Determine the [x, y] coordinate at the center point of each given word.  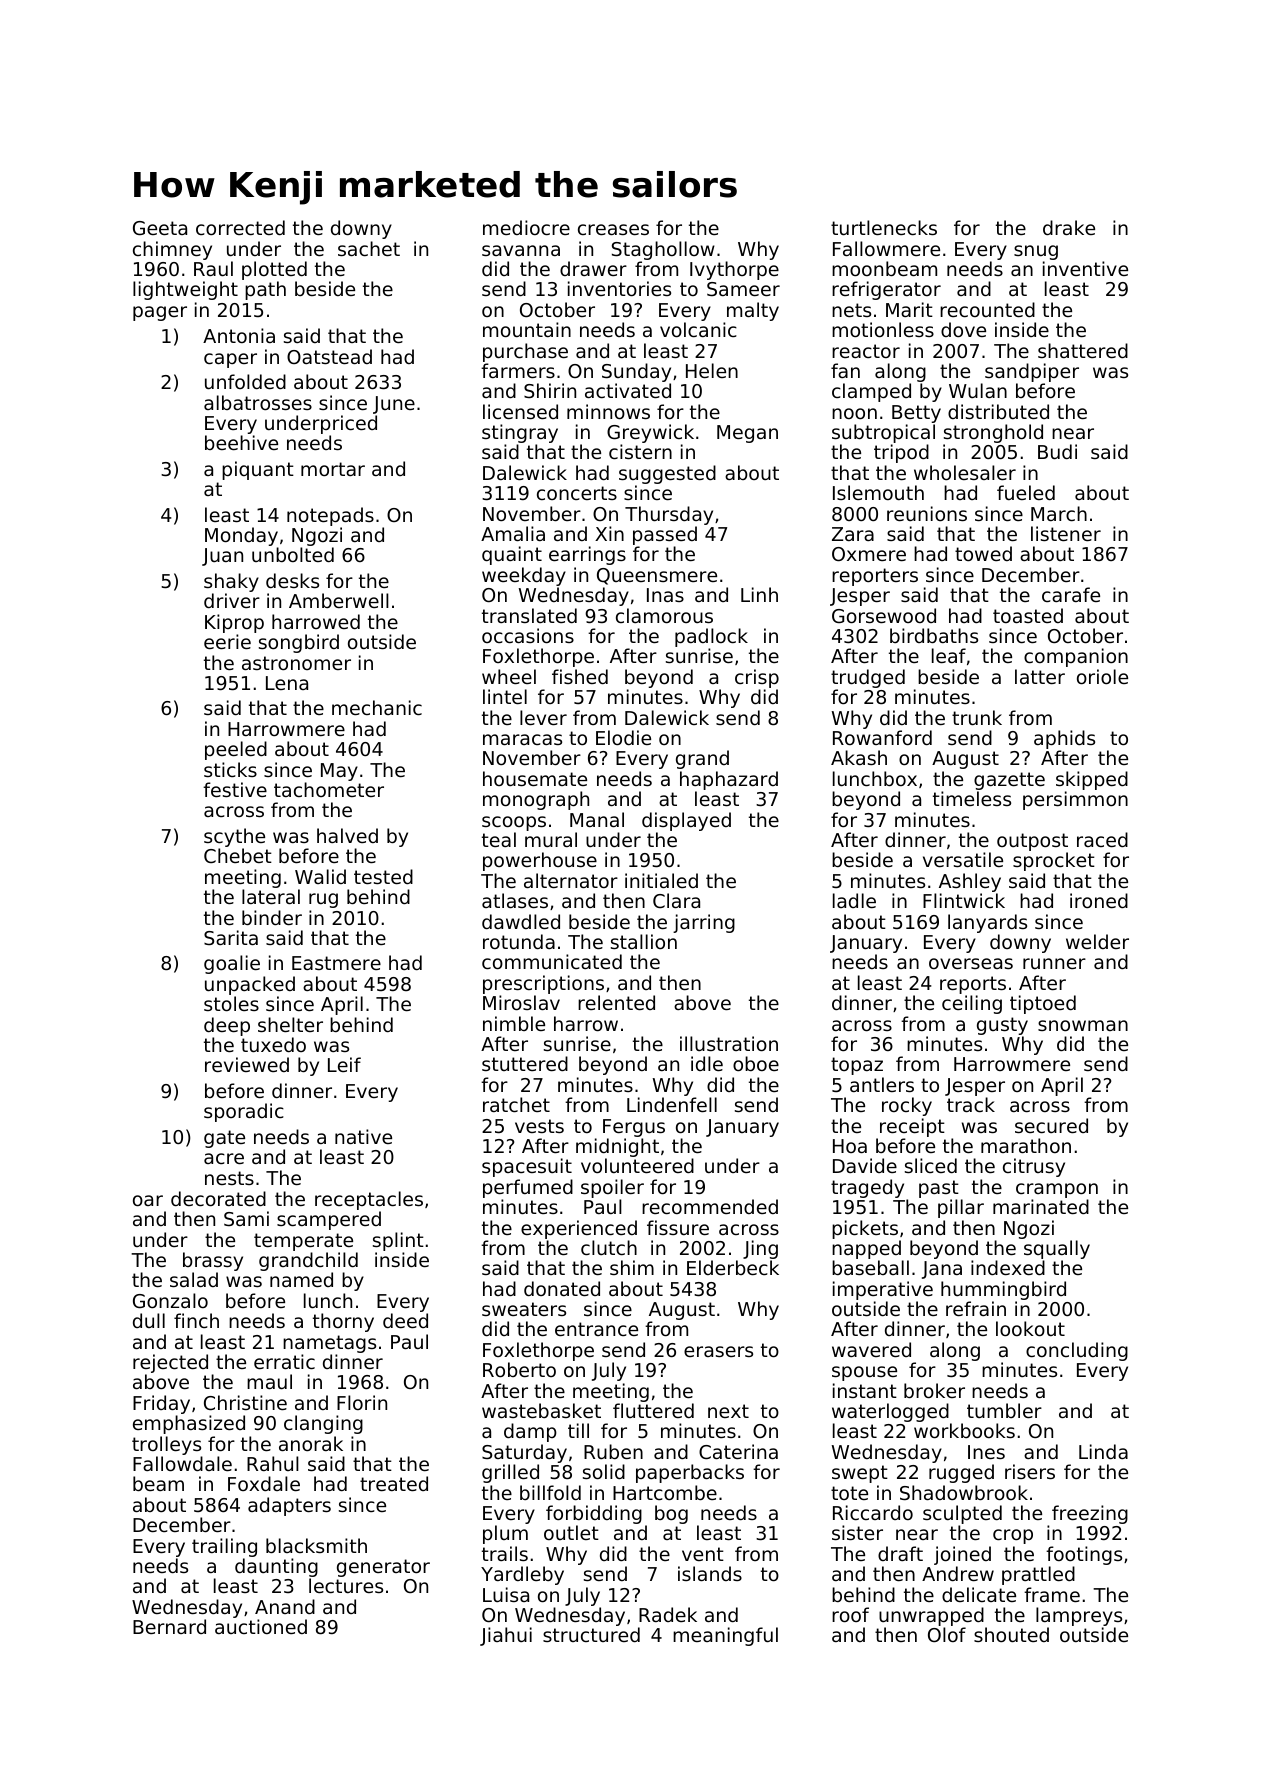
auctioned [261, 1626]
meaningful [725, 1636]
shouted [1011, 1634]
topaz [857, 1066]
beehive [241, 442]
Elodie [623, 737]
